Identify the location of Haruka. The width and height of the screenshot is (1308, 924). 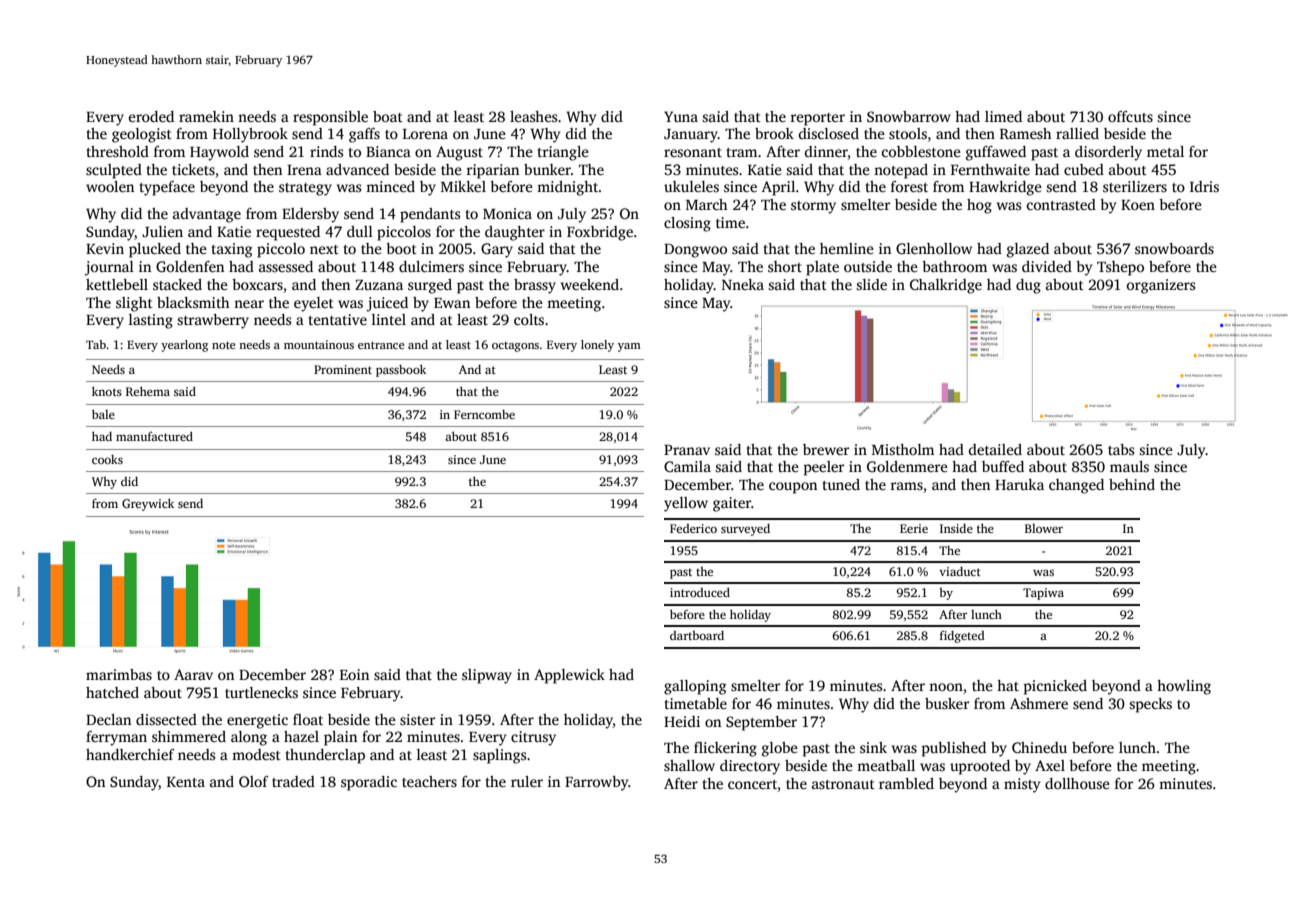
(1019, 484).
